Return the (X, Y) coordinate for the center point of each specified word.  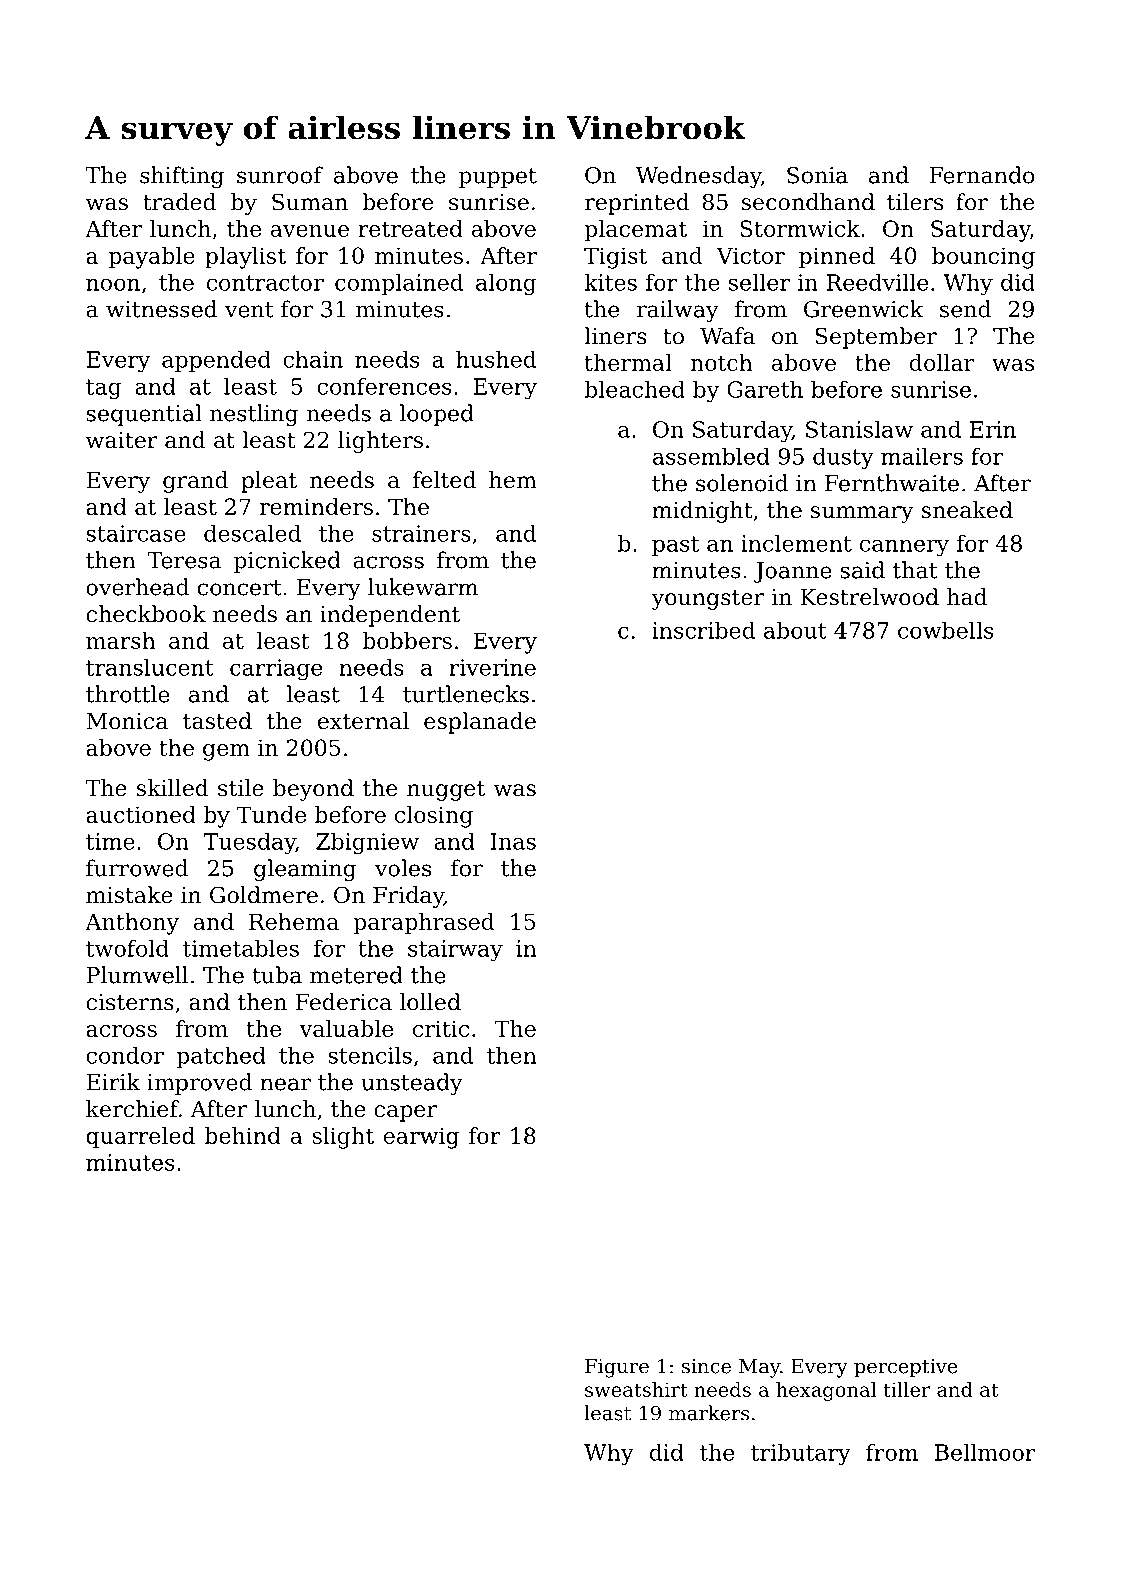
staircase (136, 533)
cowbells (945, 630)
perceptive (905, 1368)
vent (249, 310)
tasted (217, 721)
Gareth (765, 389)
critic (441, 1028)
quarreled (140, 1138)
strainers (421, 533)
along (506, 284)
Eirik (113, 1082)
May (759, 1368)
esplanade (480, 723)
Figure (617, 1368)
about (795, 630)
